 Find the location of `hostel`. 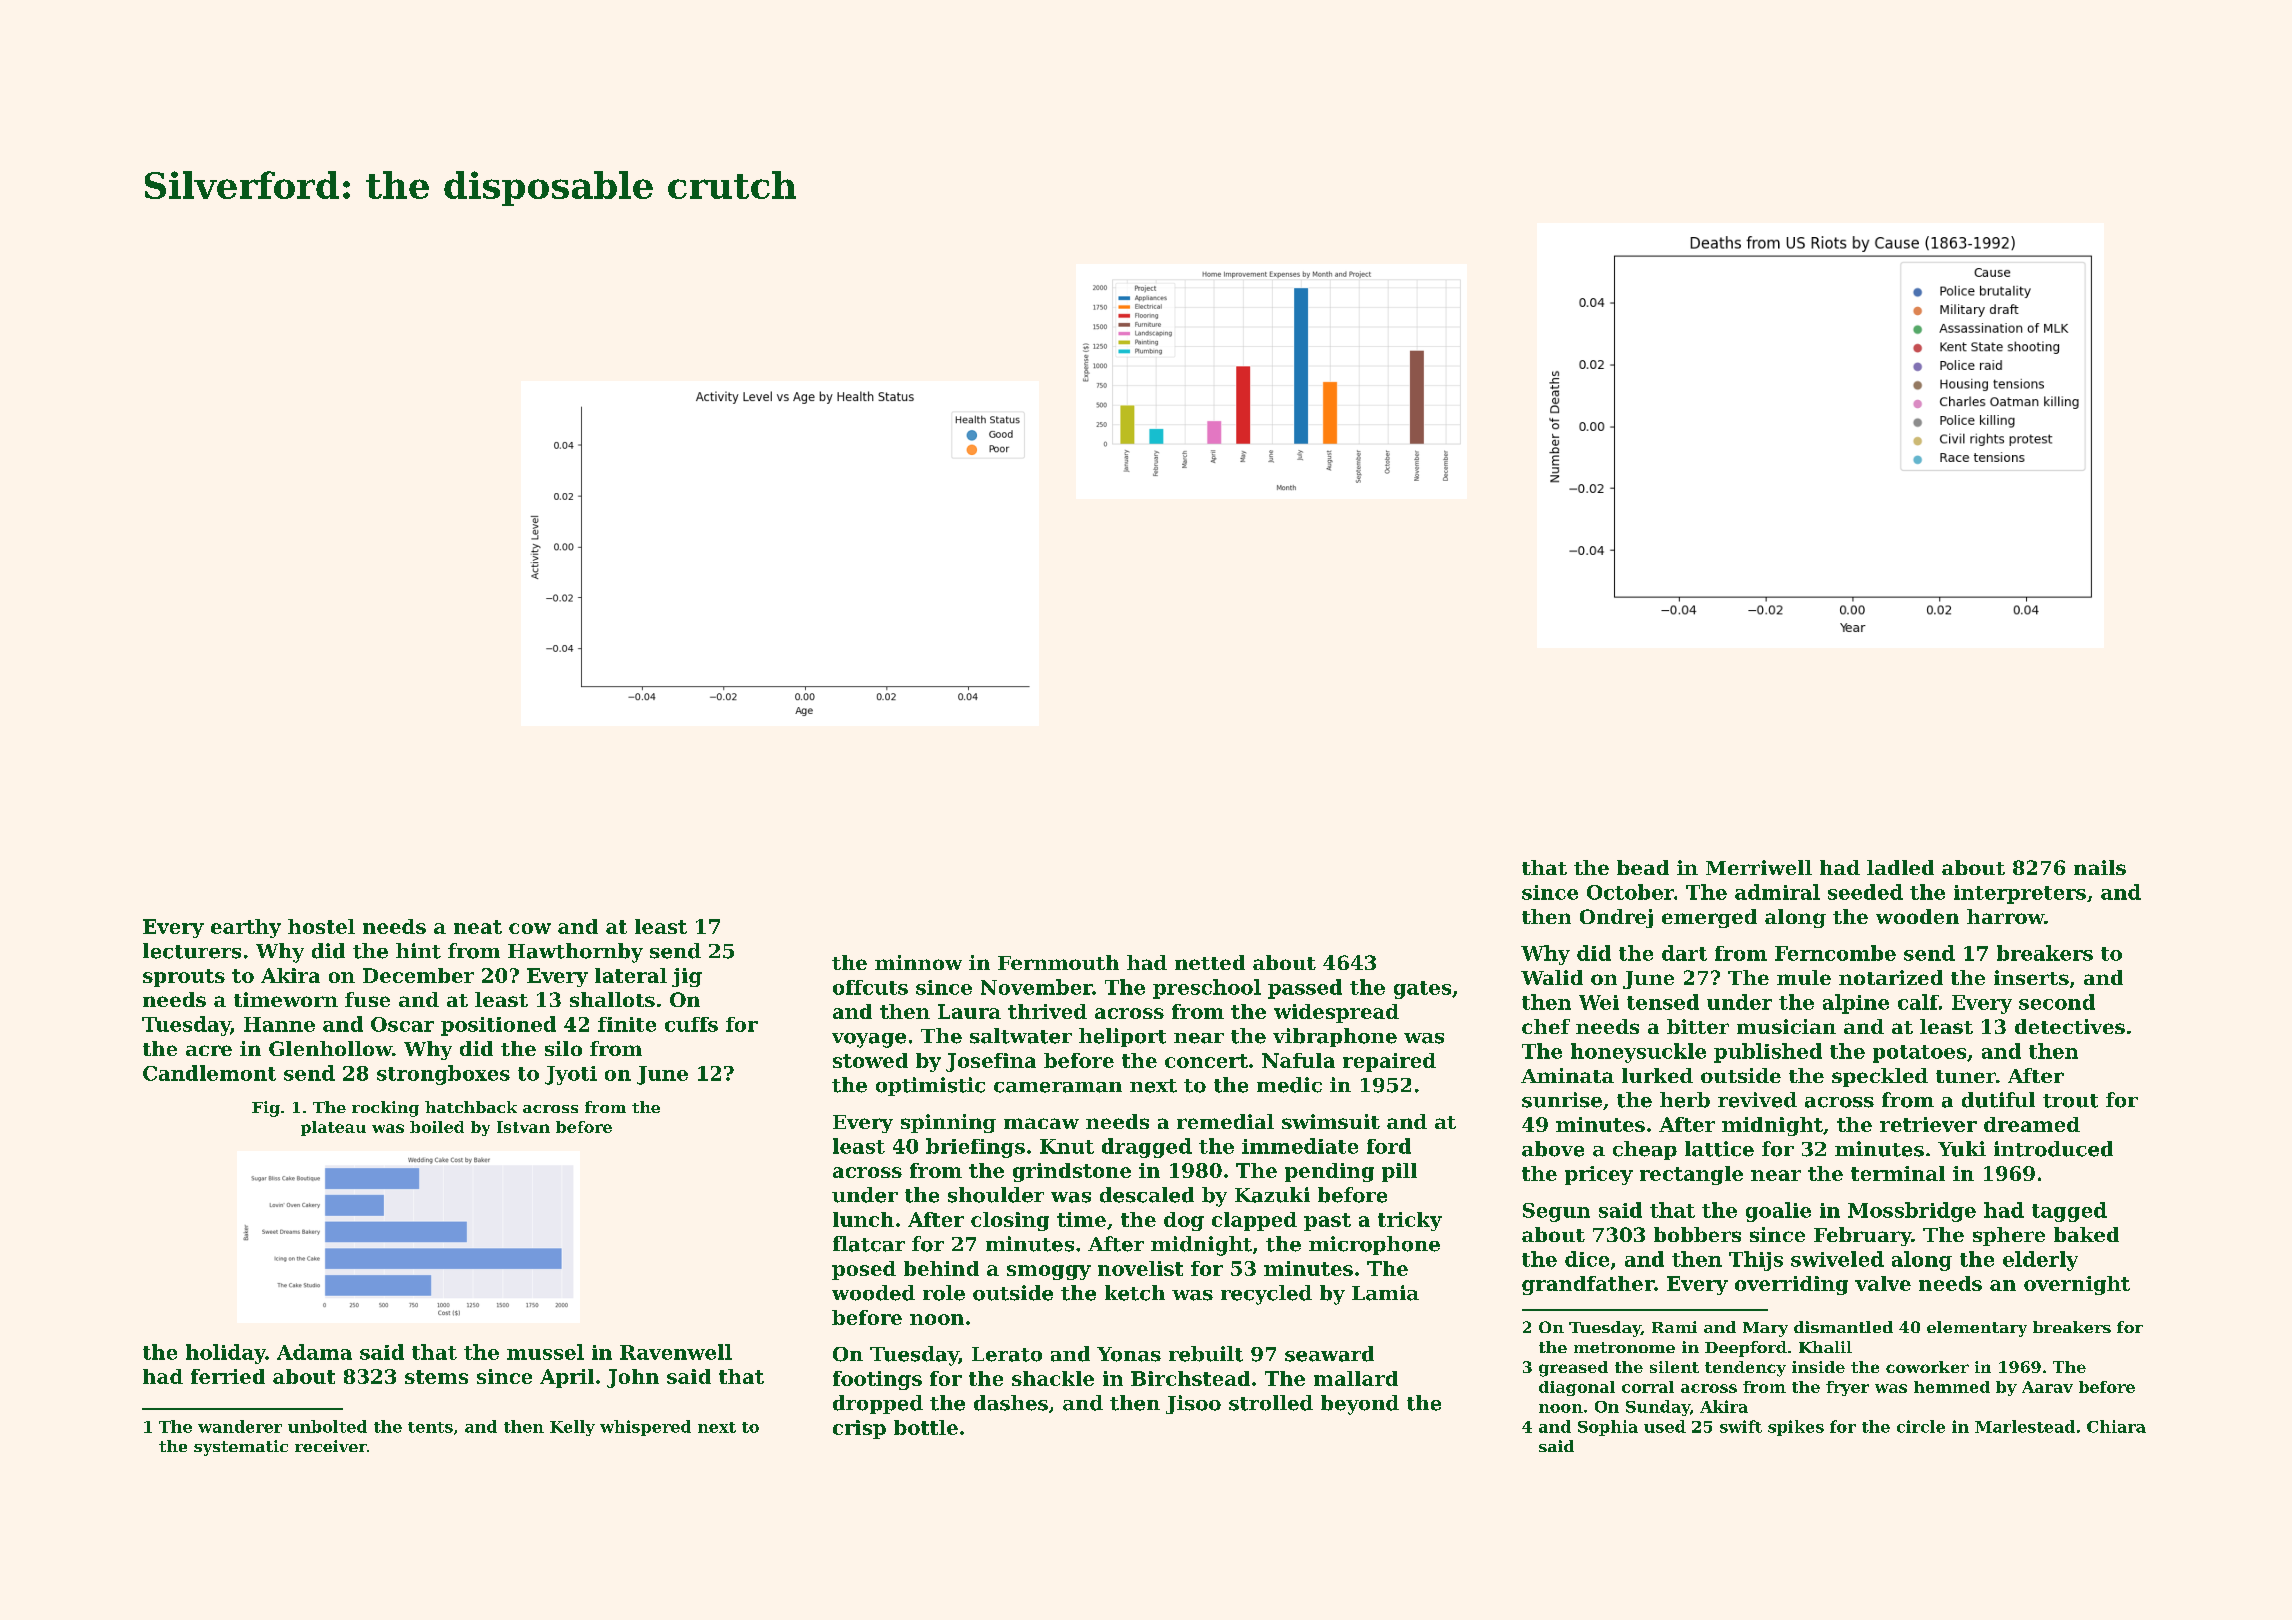

hostel is located at coordinates (321, 926).
